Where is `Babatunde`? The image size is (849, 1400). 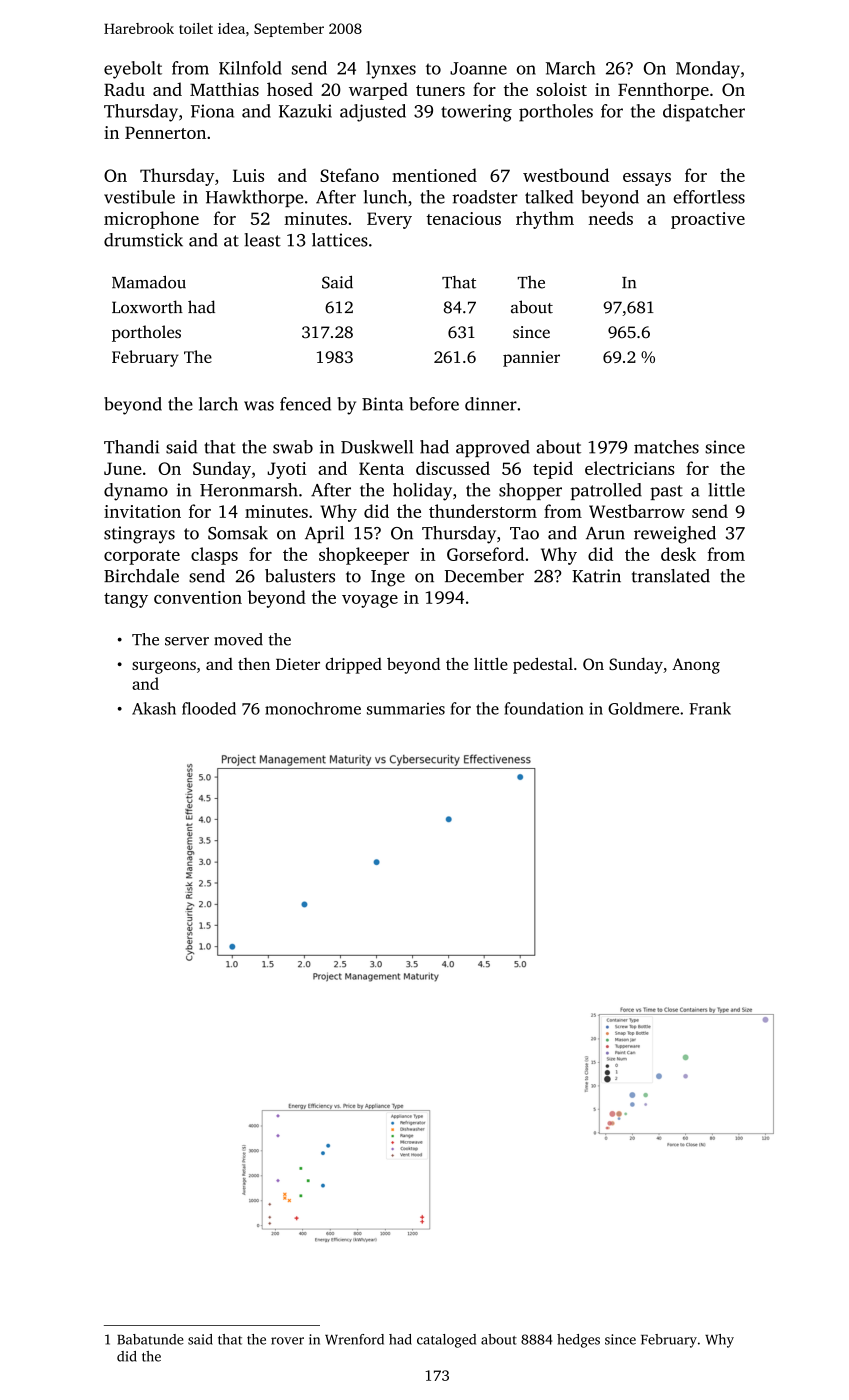 Babatunde is located at coordinates (150, 1339).
